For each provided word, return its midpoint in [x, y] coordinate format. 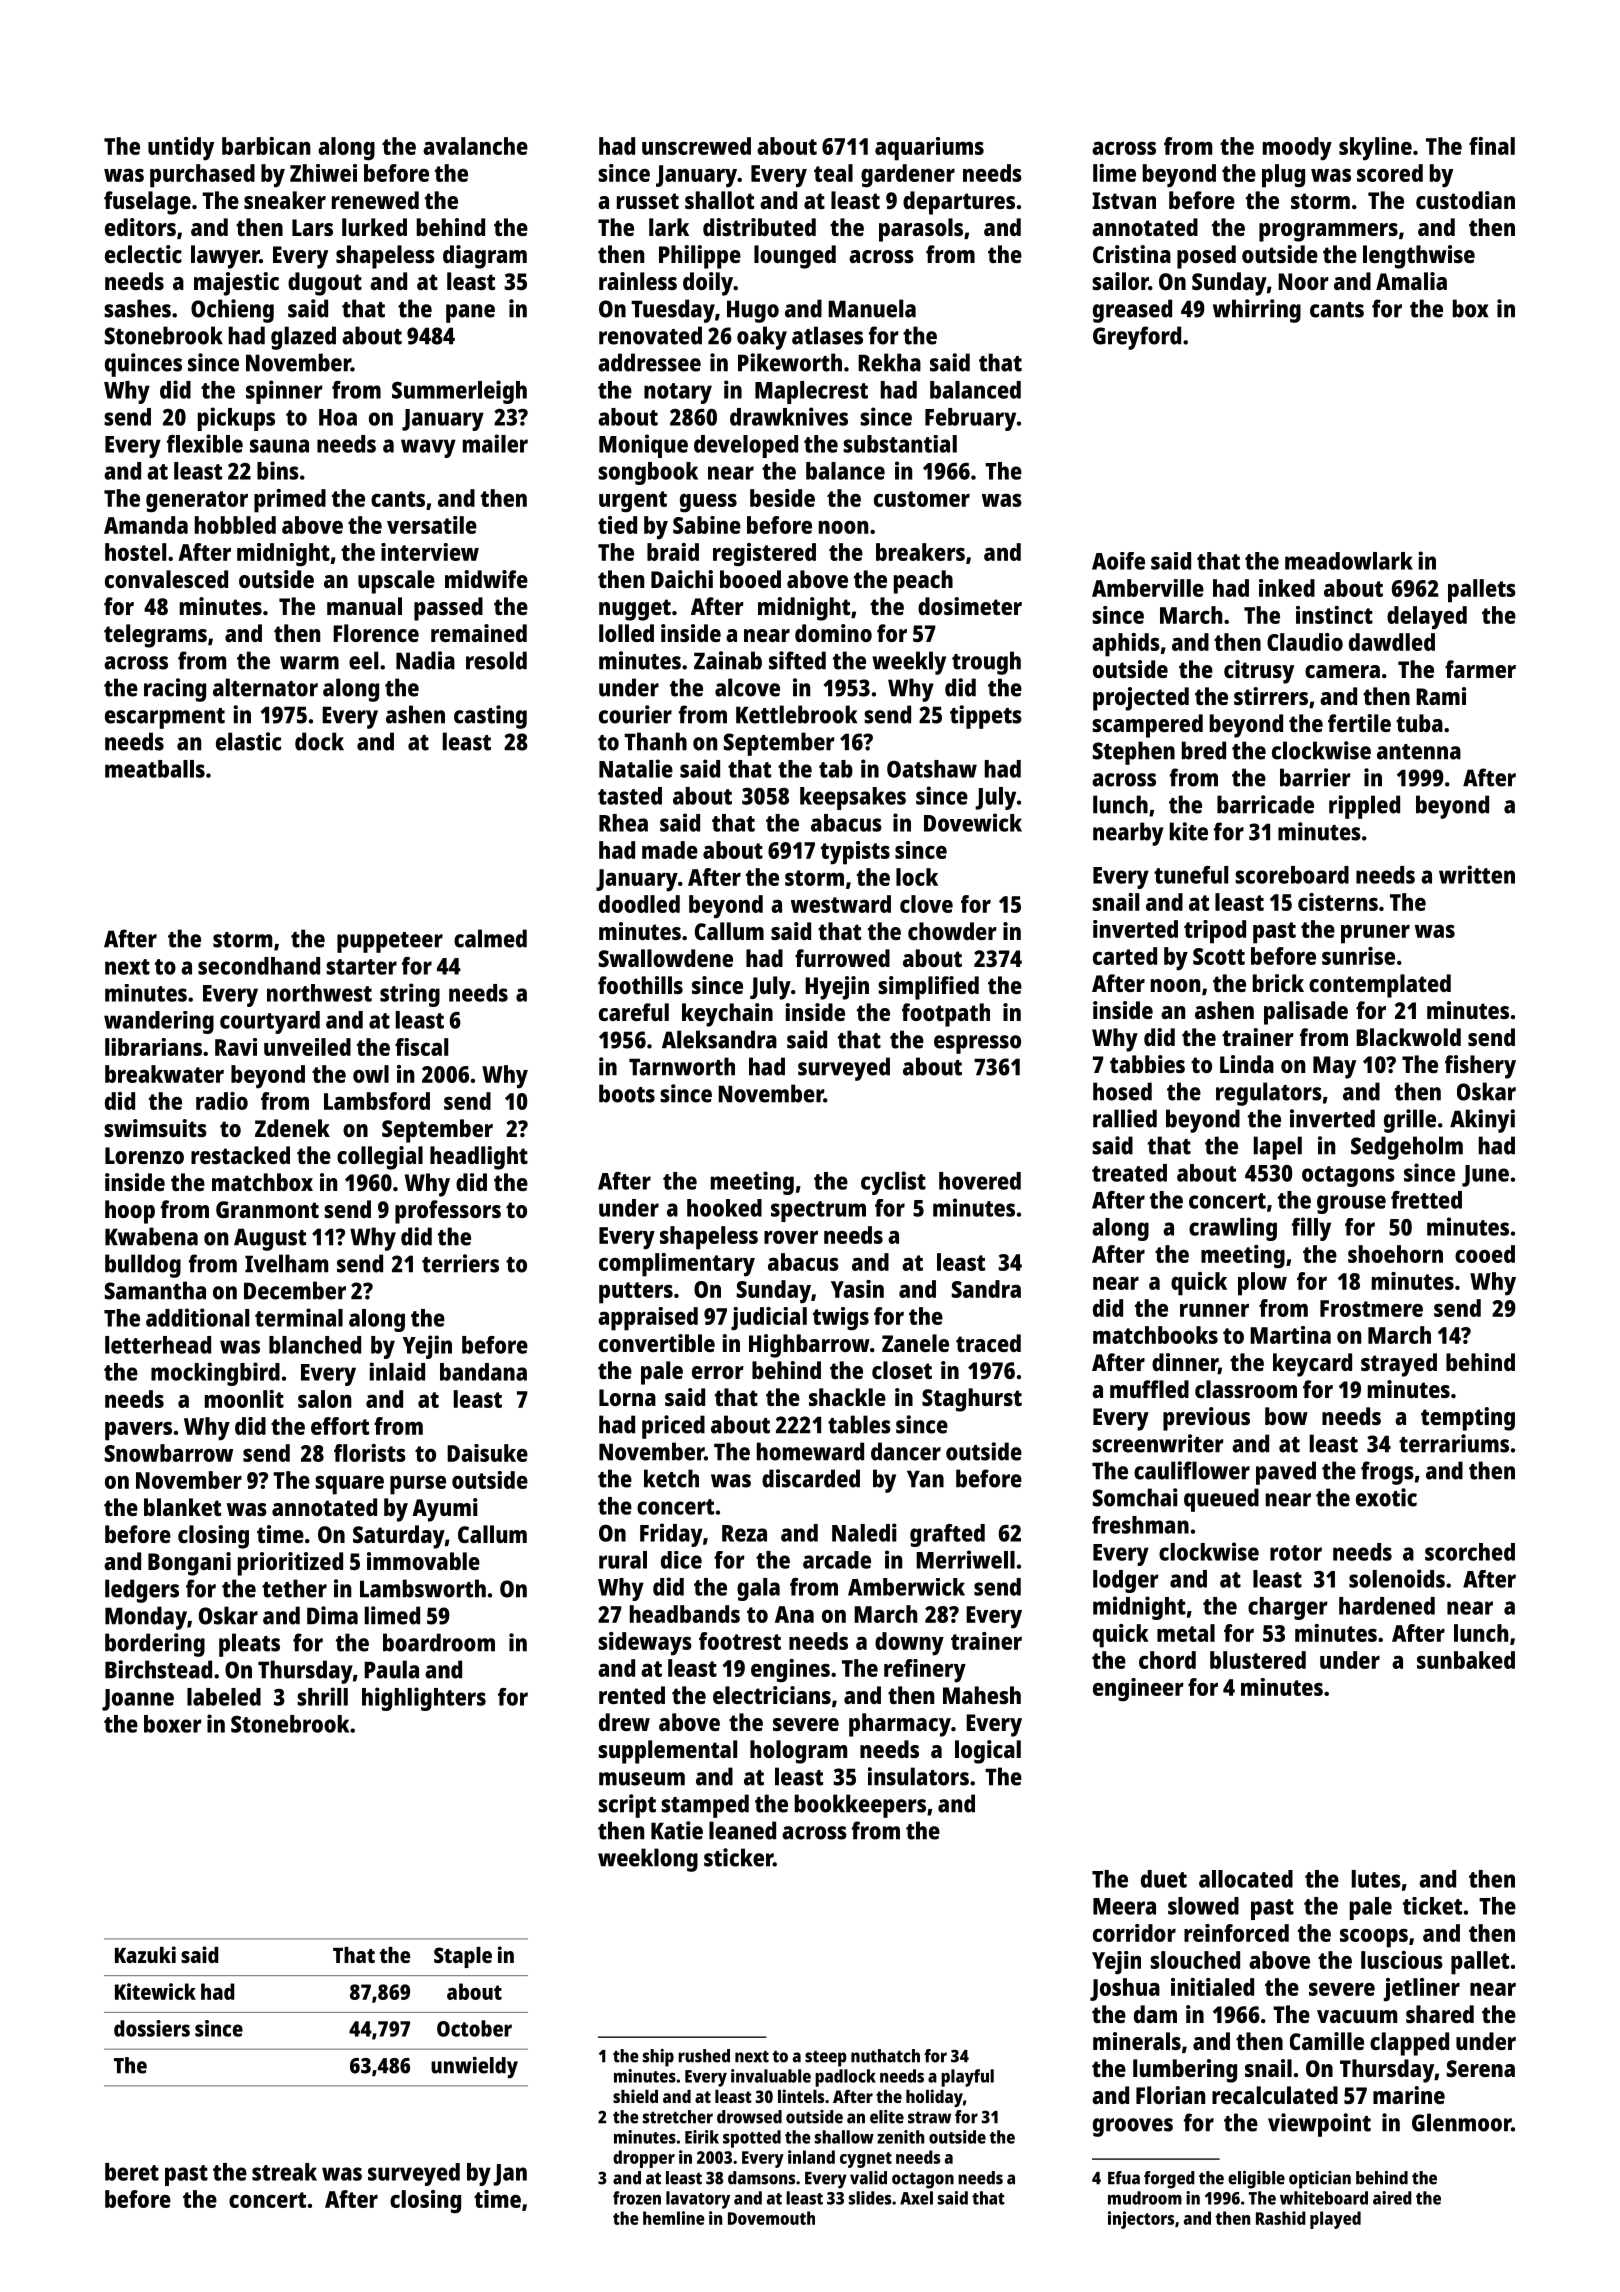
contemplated [1380, 986]
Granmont [267, 1209]
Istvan [1124, 200]
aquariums [929, 149]
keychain [727, 1015]
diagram [485, 257]
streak [284, 2172]
